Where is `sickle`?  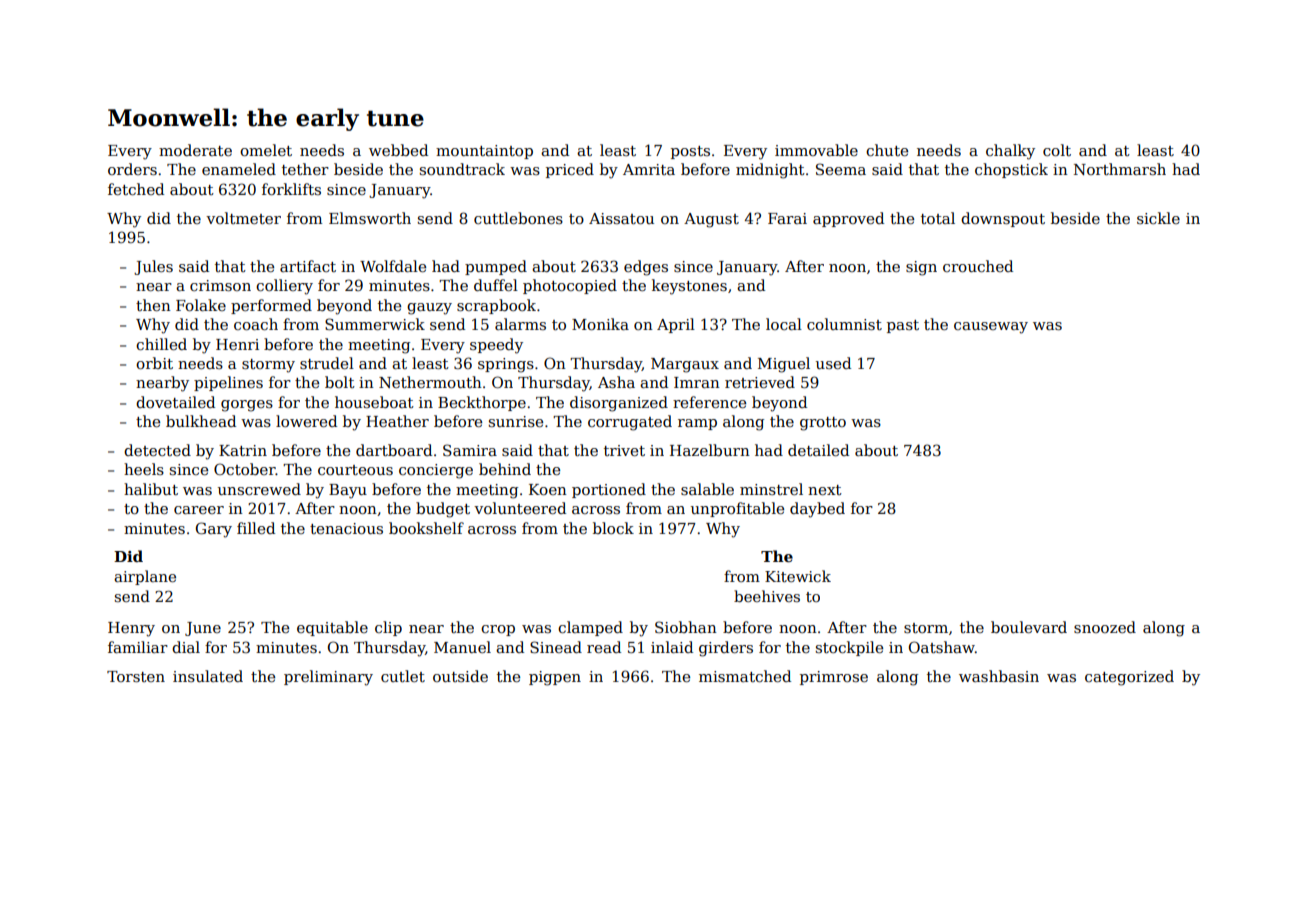 sickle is located at coordinates (1158, 218).
